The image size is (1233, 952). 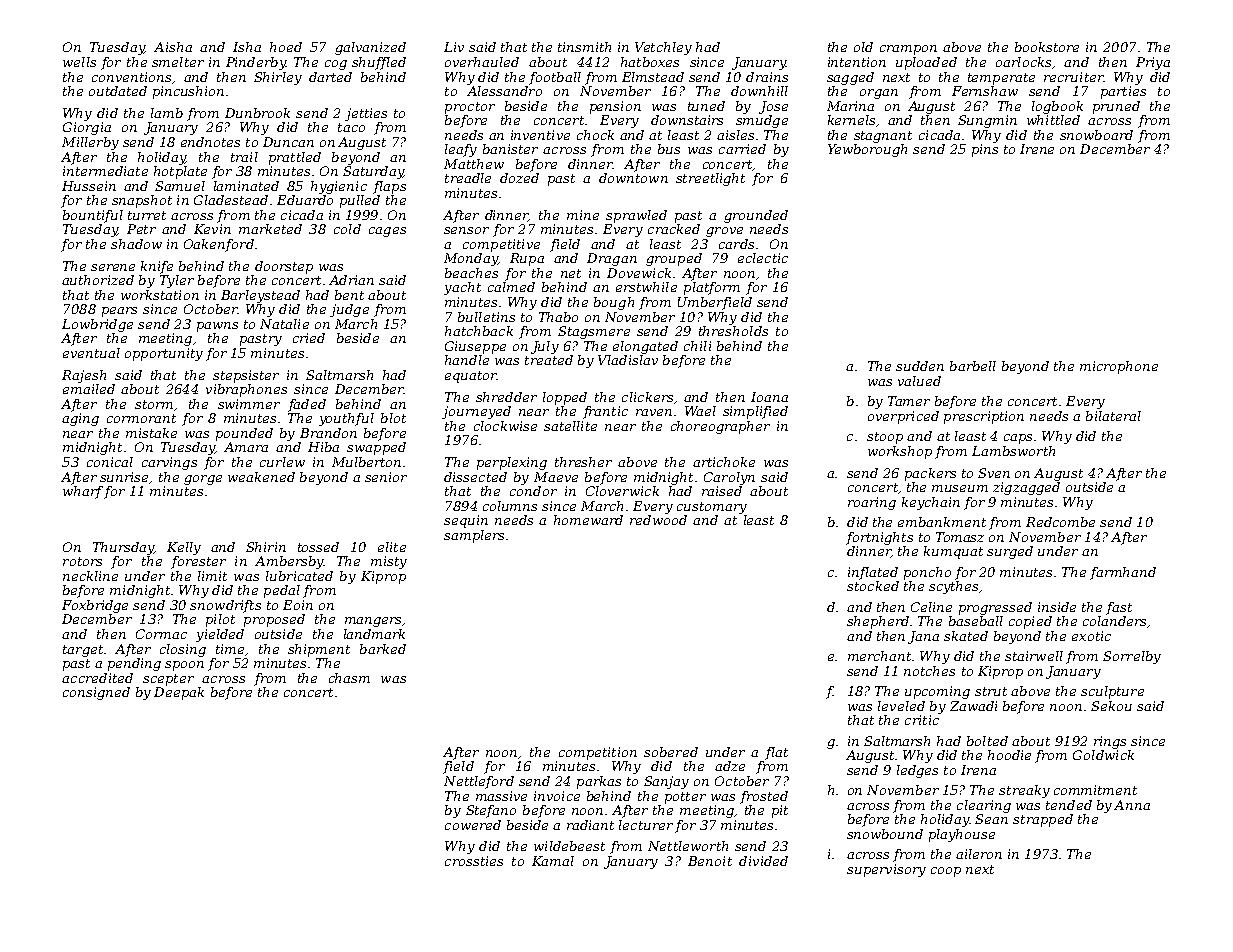 What do you see at coordinates (1123, 92) in the page?
I see `parties` at bounding box center [1123, 92].
